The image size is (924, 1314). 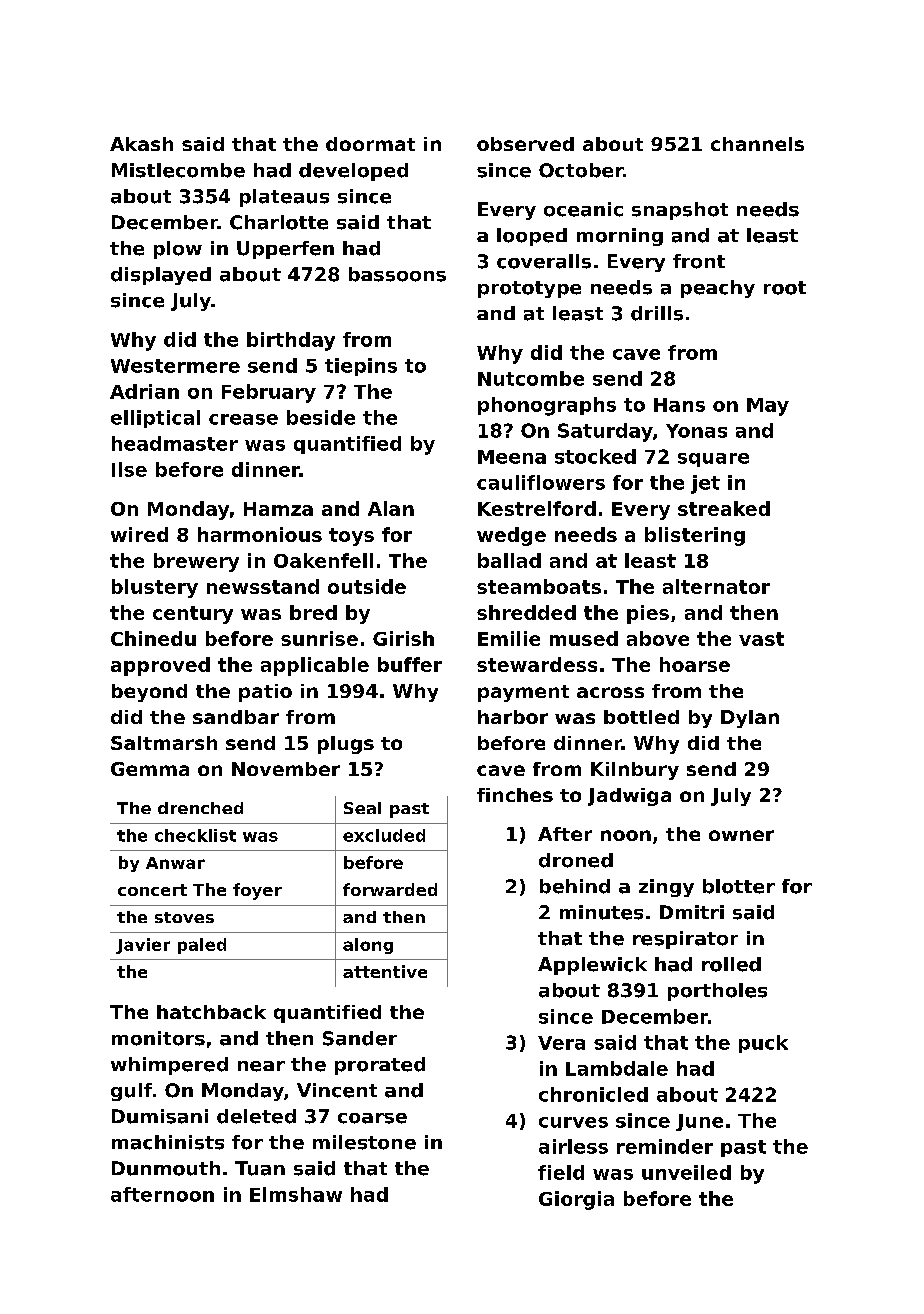 What do you see at coordinates (686, 1172) in the document?
I see `unveiled` at bounding box center [686, 1172].
